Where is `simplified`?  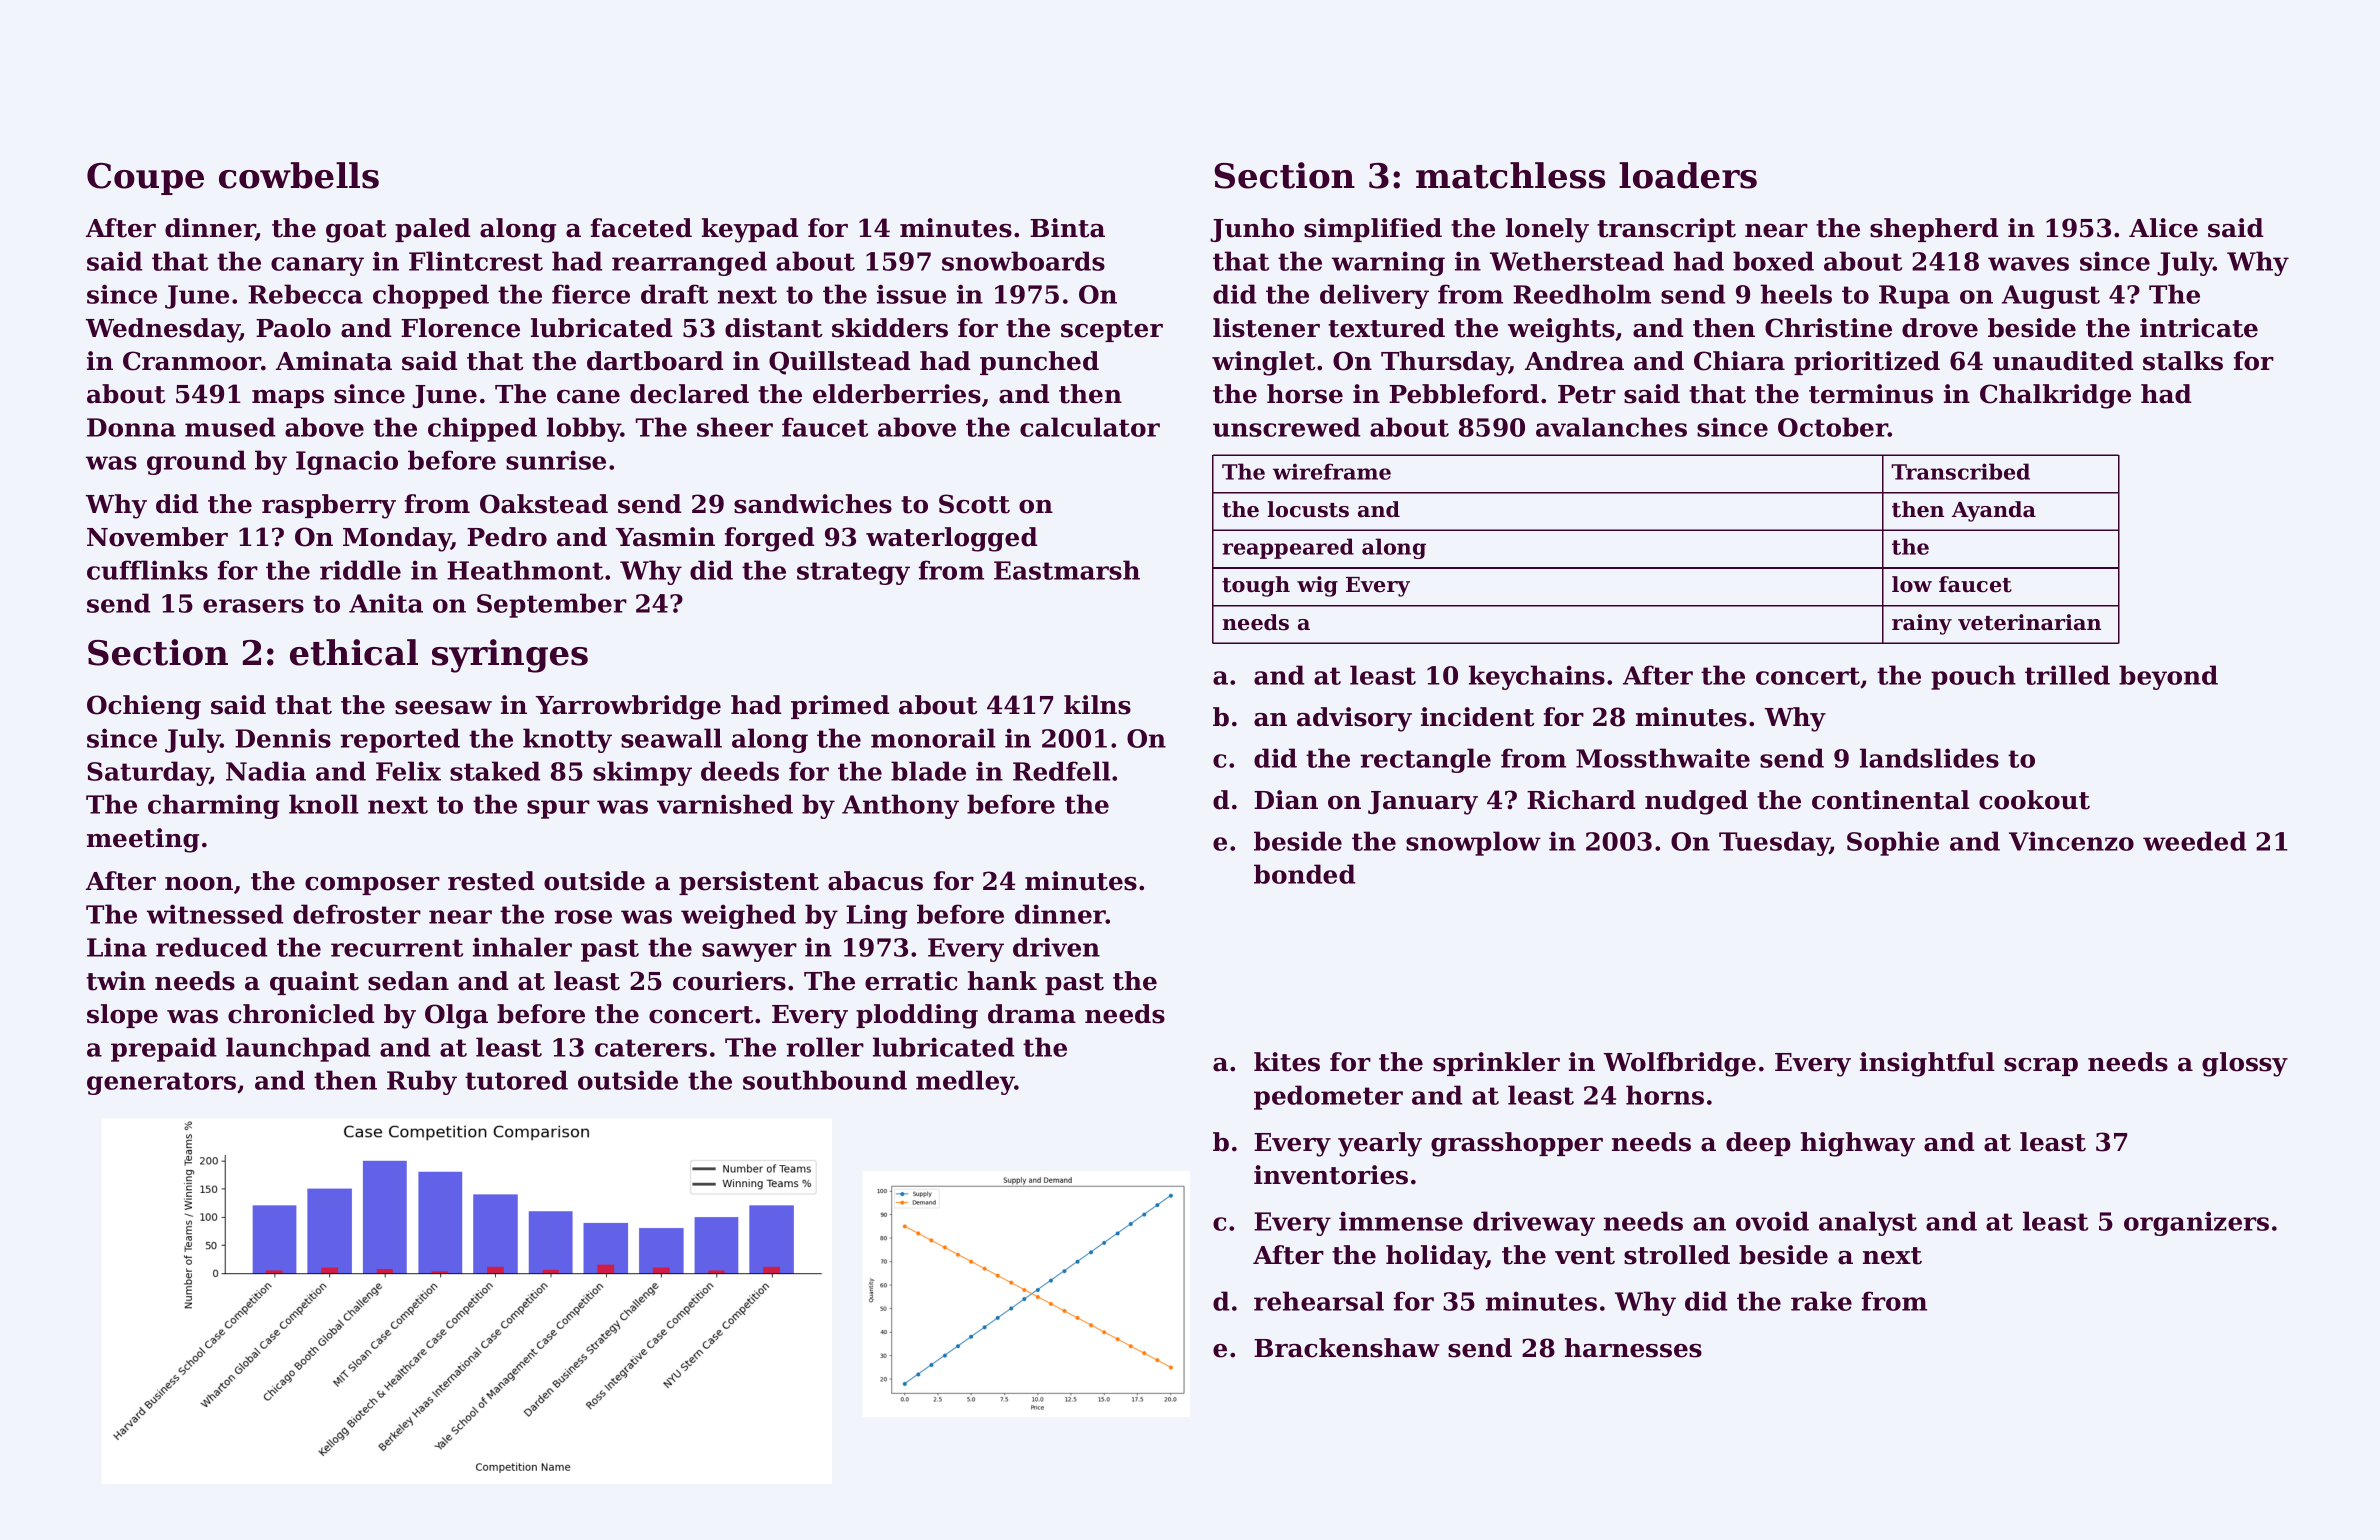
simplified is located at coordinates (1373, 230).
